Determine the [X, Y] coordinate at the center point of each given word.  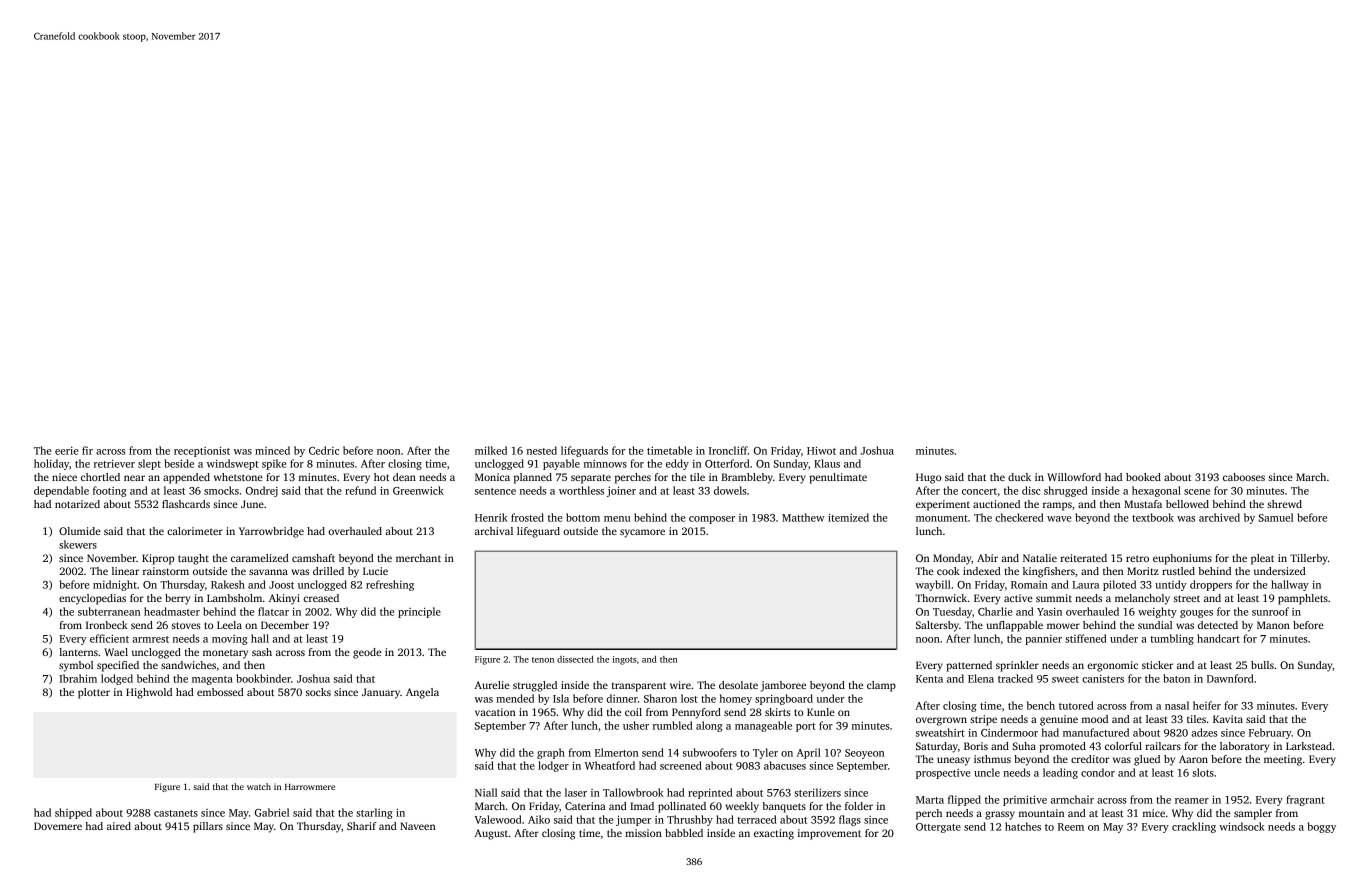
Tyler [765, 753]
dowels [730, 490]
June [252, 504]
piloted [1119, 585]
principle [419, 612]
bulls [1262, 665]
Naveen [417, 826]
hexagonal [1156, 491]
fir [87, 450]
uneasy [953, 761]
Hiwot [821, 450]
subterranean [109, 611]
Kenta [929, 679]
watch [259, 786]
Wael [116, 652]
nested [542, 450]
